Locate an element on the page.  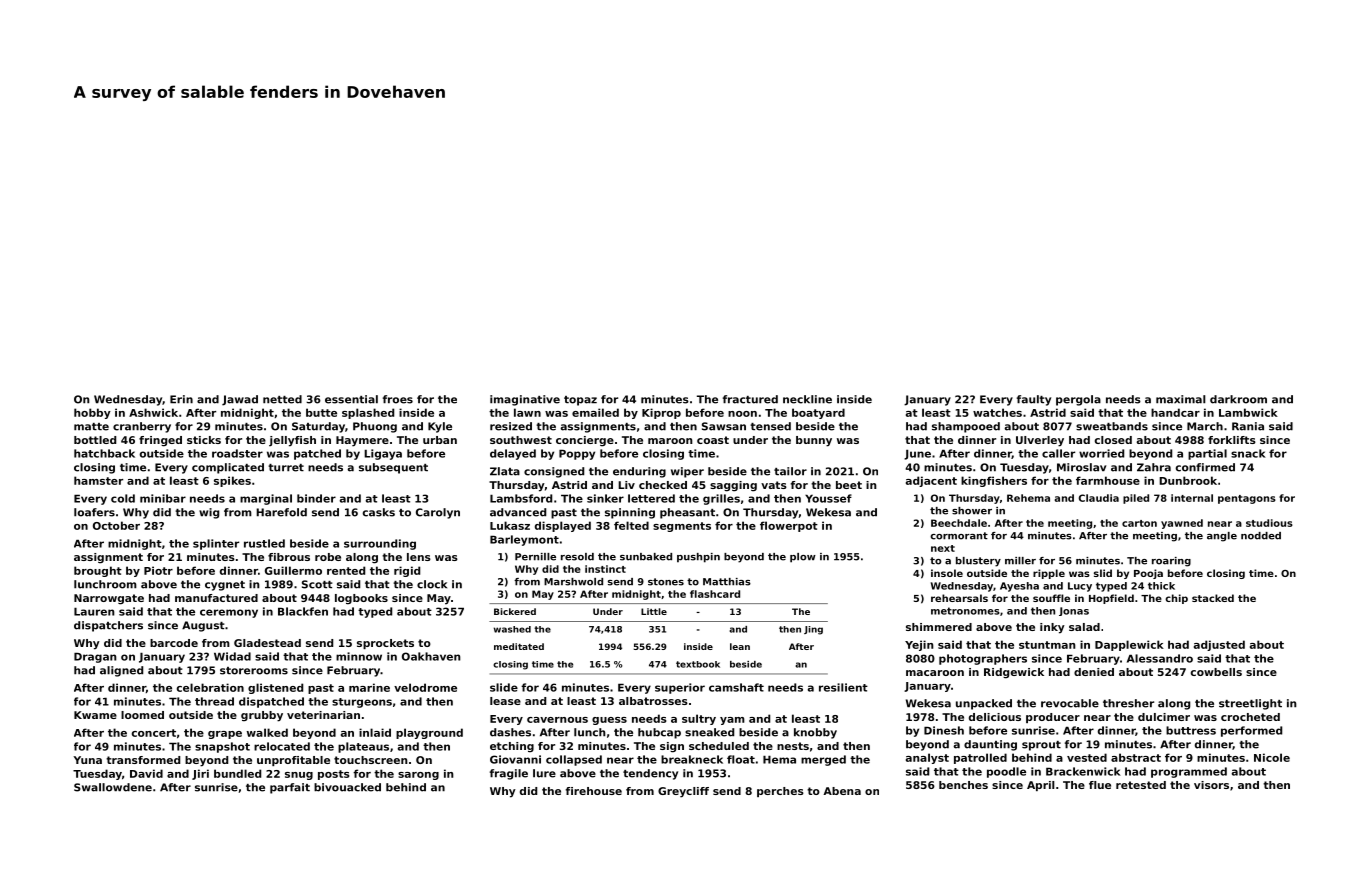
Ashwick is located at coordinates (153, 412).
